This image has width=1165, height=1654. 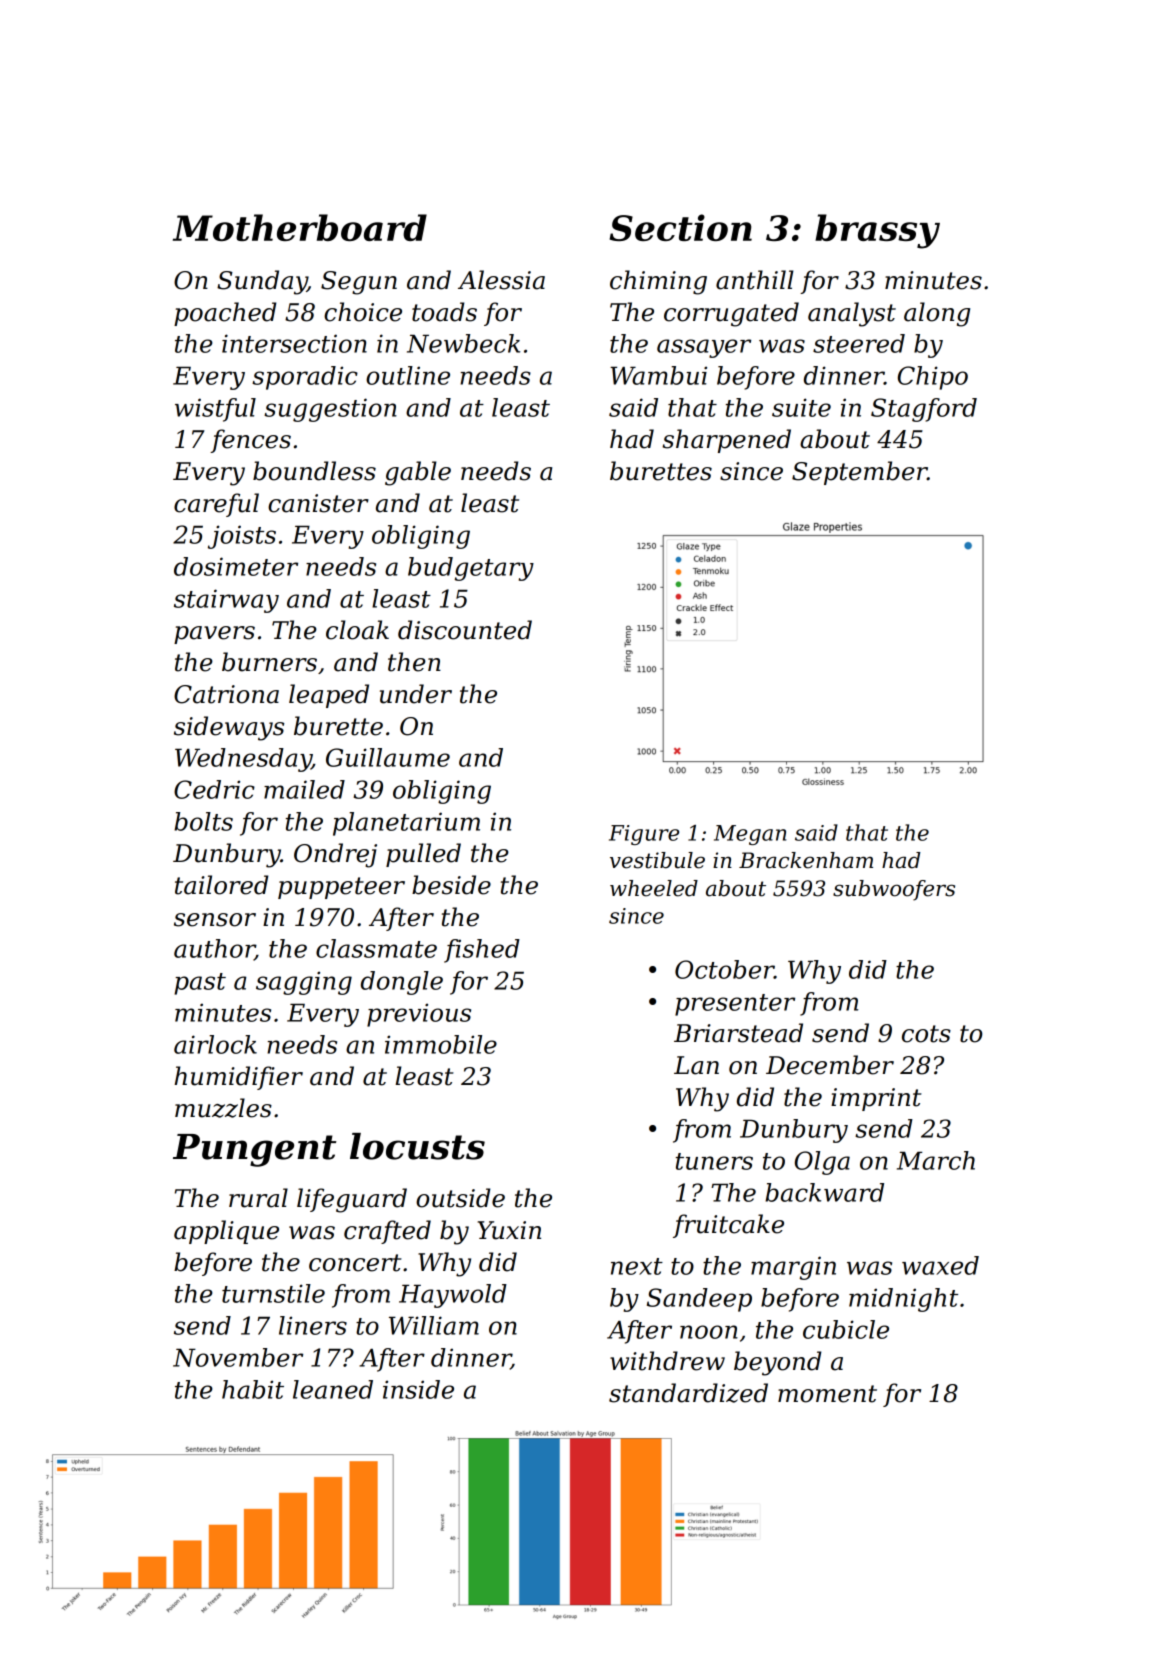 I want to click on Figure, so click(x=644, y=835).
